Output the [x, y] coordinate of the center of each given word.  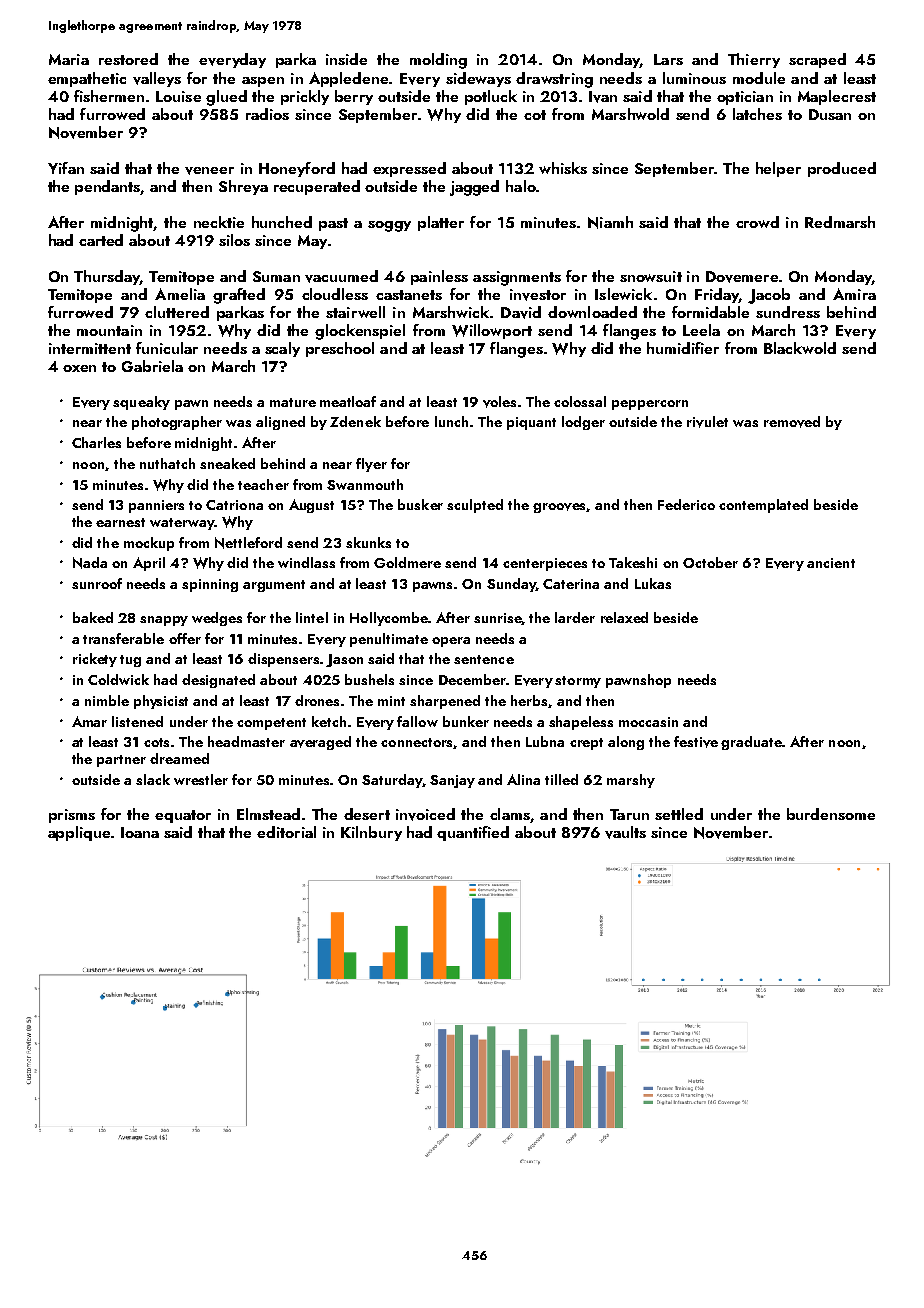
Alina [523, 779]
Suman [276, 276]
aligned [280, 423]
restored [128, 59]
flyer [371, 465]
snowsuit [651, 276]
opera [451, 642]
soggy [389, 226]
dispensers [284, 660]
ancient [831, 563]
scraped [817, 60]
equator [183, 816]
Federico [686, 504]
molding [438, 61]
